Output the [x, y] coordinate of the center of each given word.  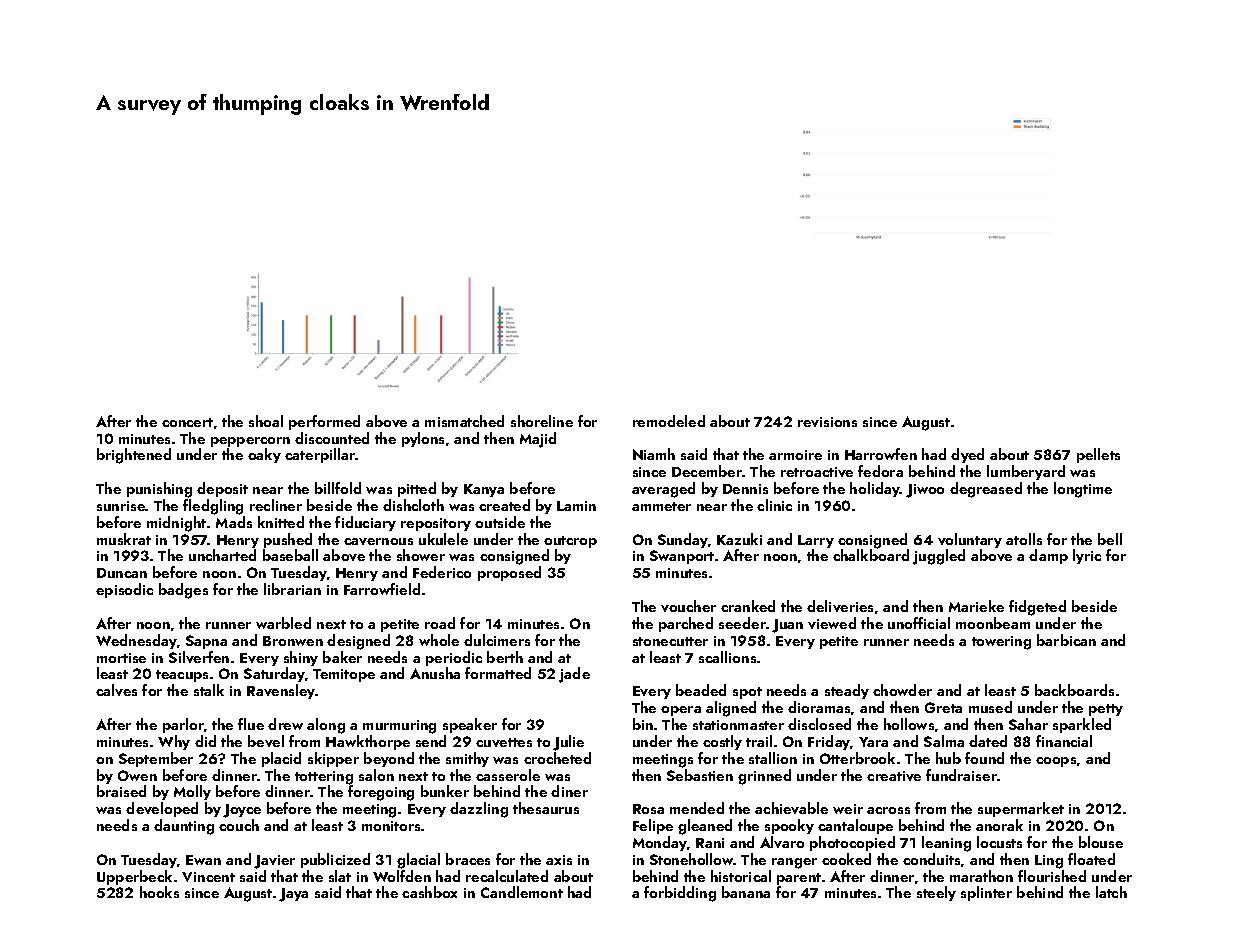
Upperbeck [134, 877]
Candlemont [522, 892]
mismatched [464, 421]
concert [187, 422]
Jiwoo [925, 491]
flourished [1052, 876]
